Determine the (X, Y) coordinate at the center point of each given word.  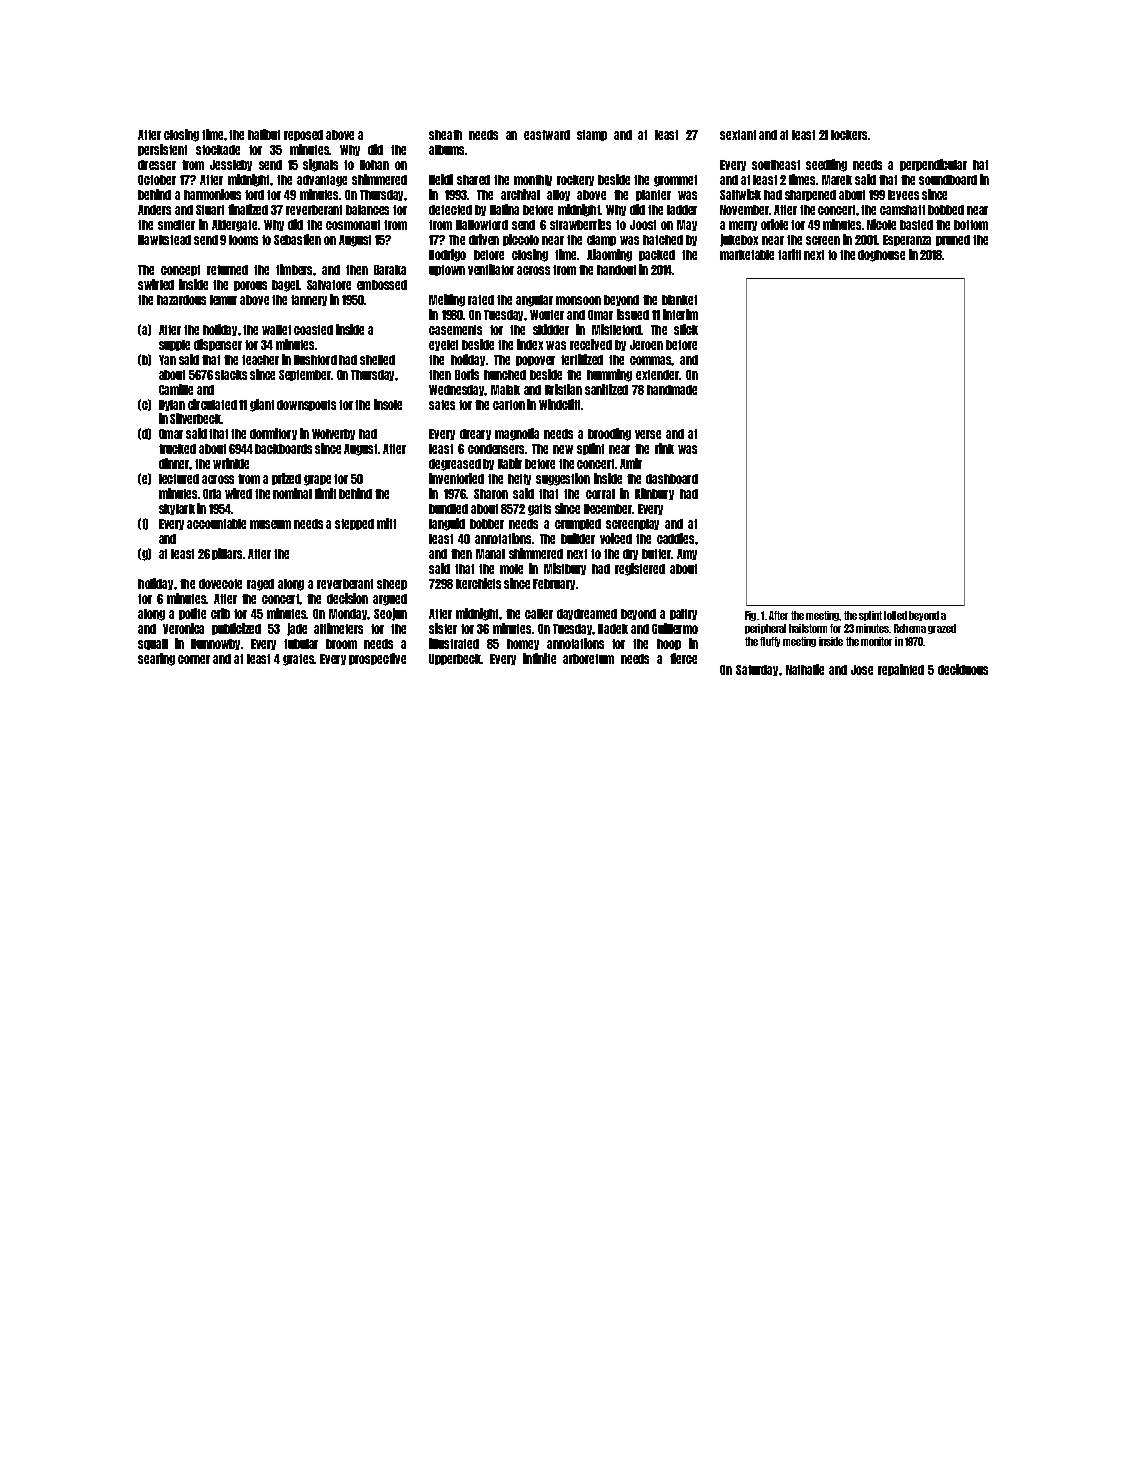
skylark (177, 509)
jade (297, 629)
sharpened (810, 195)
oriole (774, 224)
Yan (167, 360)
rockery (575, 180)
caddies (675, 538)
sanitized (606, 389)
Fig (750, 616)
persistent (162, 150)
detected (450, 210)
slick (686, 329)
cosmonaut (353, 225)
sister (443, 628)
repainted (901, 670)
